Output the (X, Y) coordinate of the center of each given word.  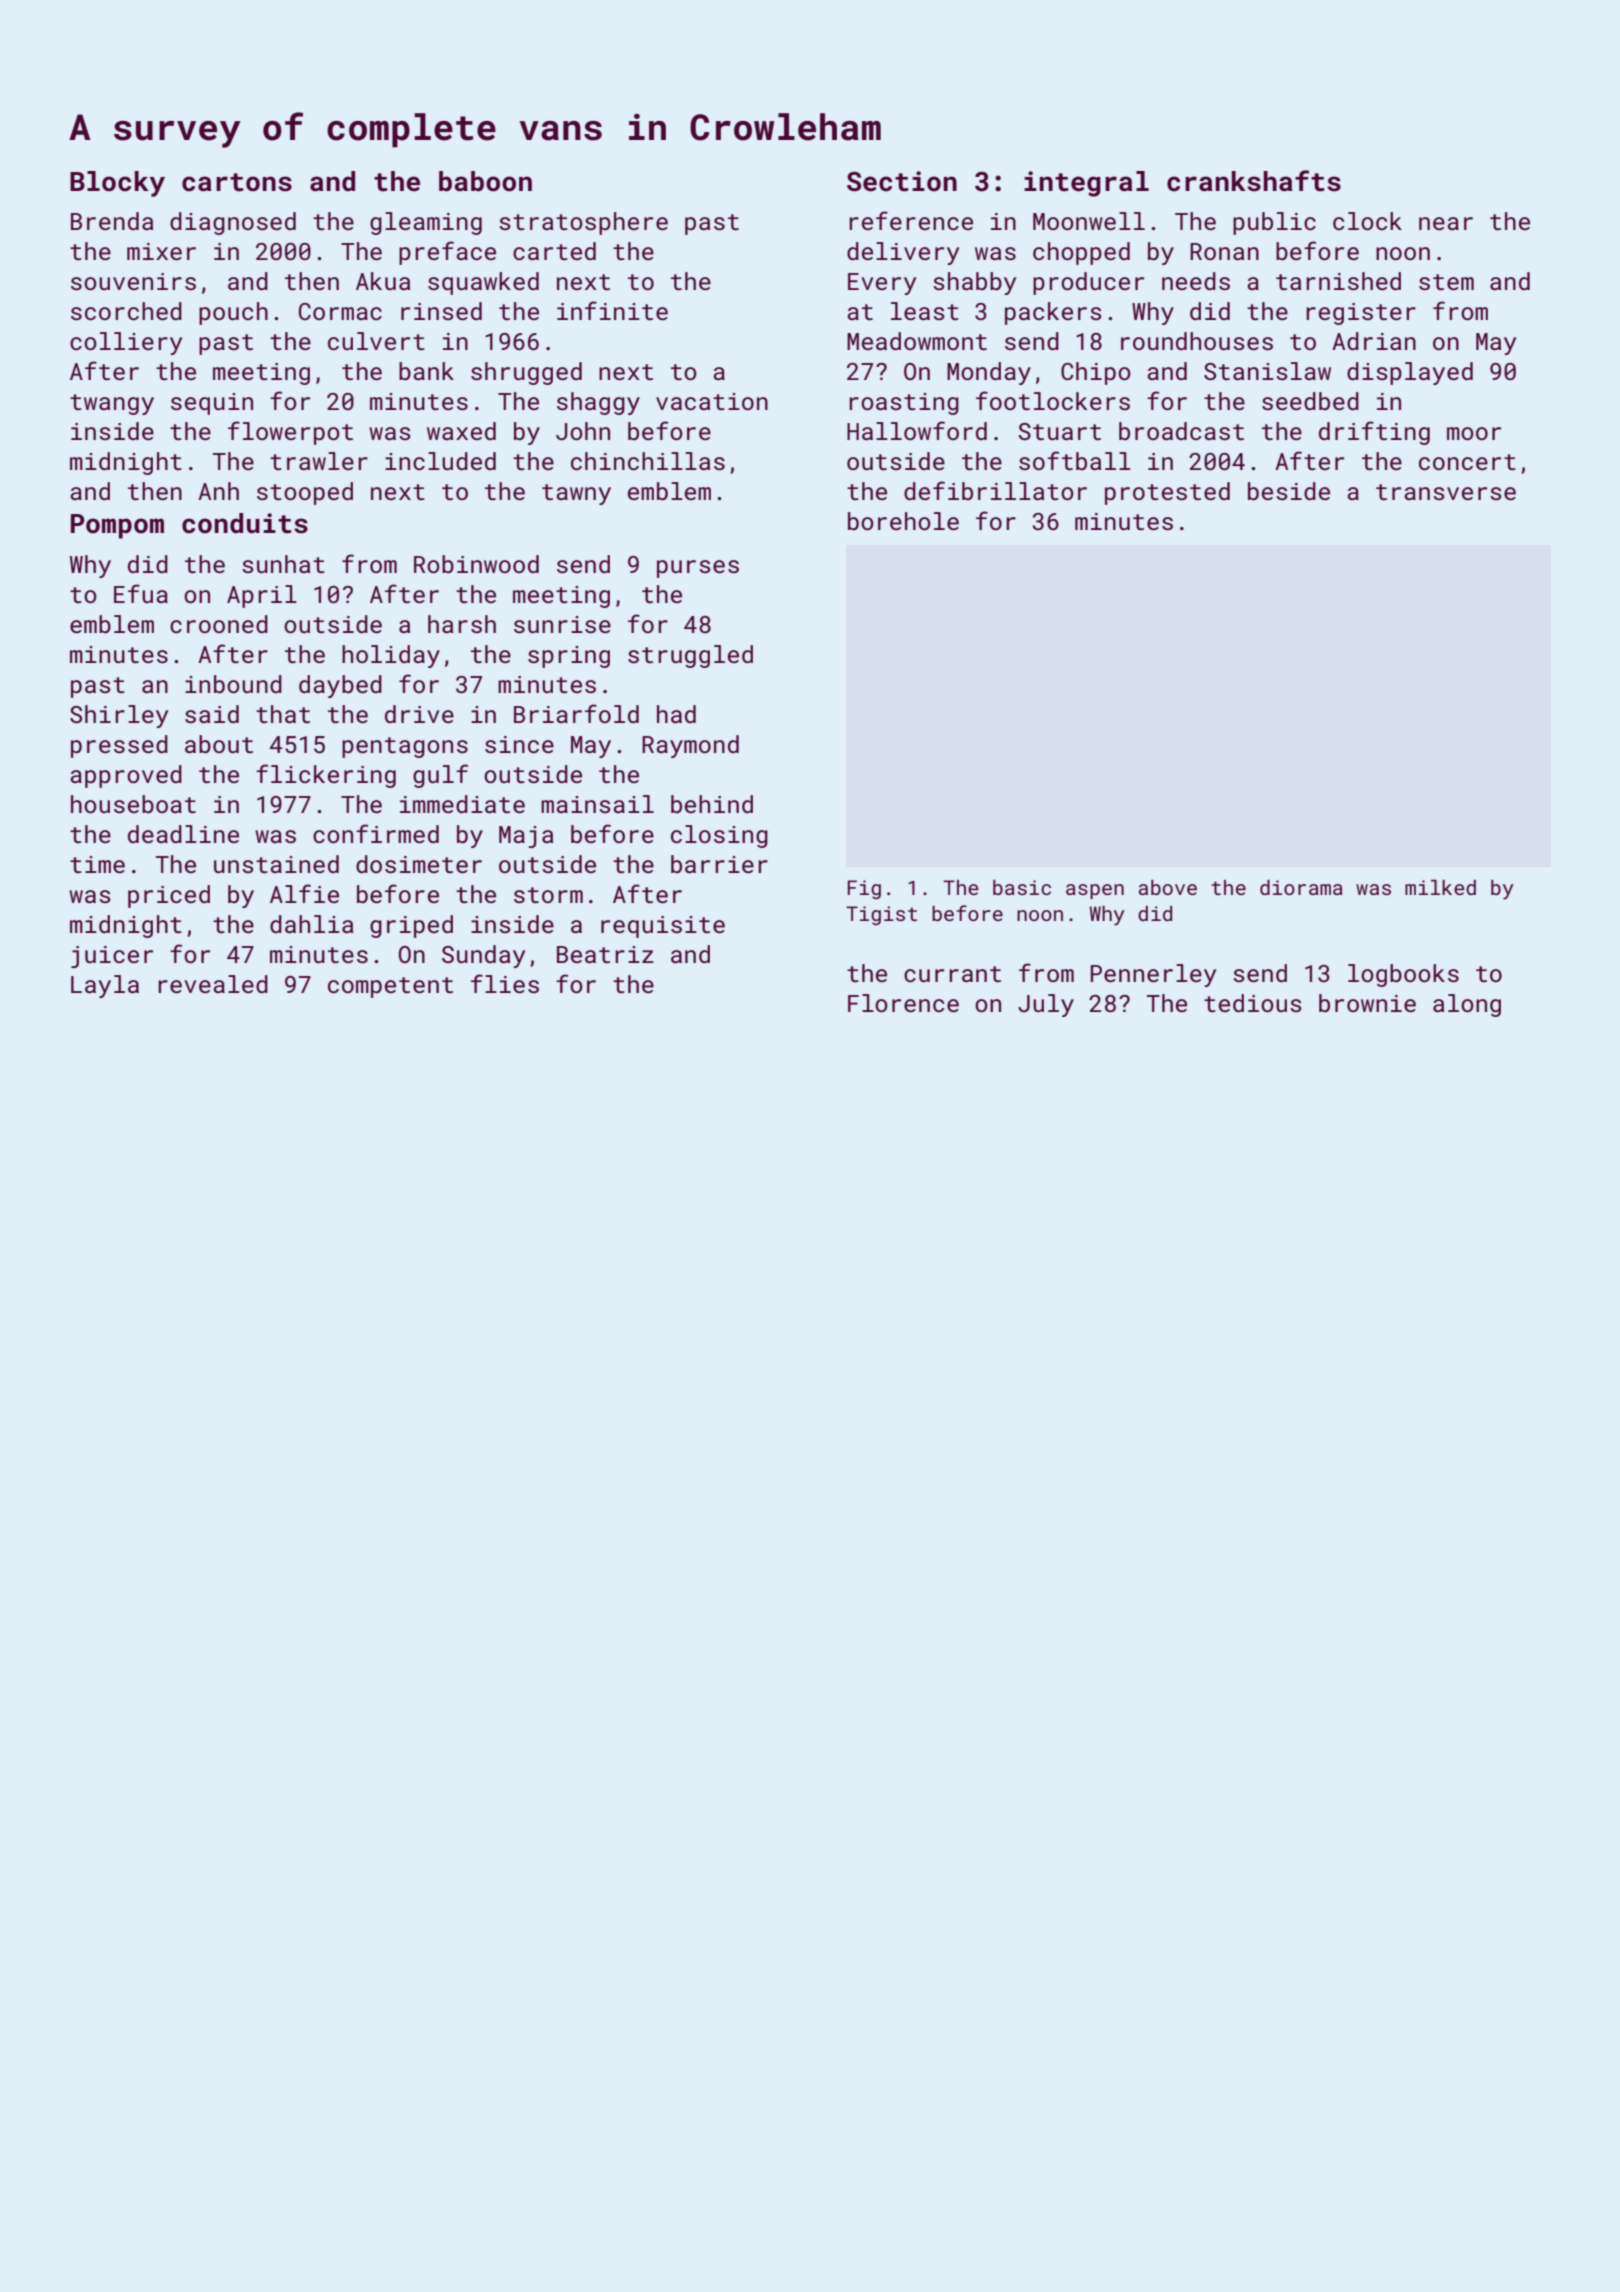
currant (952, 974)
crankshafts (1254, 181)
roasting (904, 404)
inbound (233, 684)
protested (1167, 493)
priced (169, 896)
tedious (1253, 1003)
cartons (237, 182)
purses (698, 569)
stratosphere (583, 223)
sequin (212, 404)
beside (1289, 491)
